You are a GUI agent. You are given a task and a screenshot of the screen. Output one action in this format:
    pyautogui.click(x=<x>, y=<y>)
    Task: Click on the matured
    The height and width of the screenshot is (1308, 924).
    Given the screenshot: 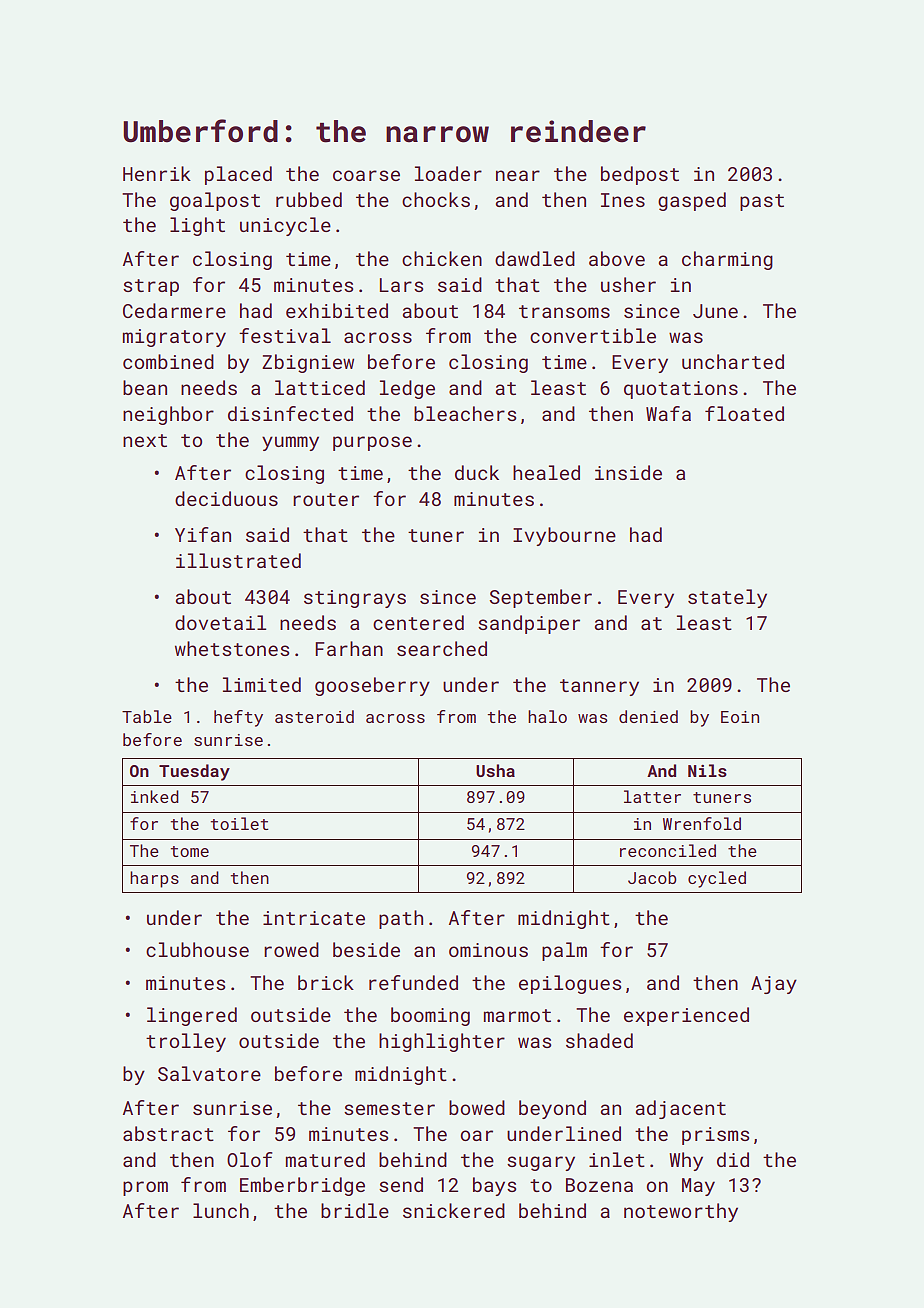 What is the action you would take?
    pyautogui.click(x=325, y=1159)
